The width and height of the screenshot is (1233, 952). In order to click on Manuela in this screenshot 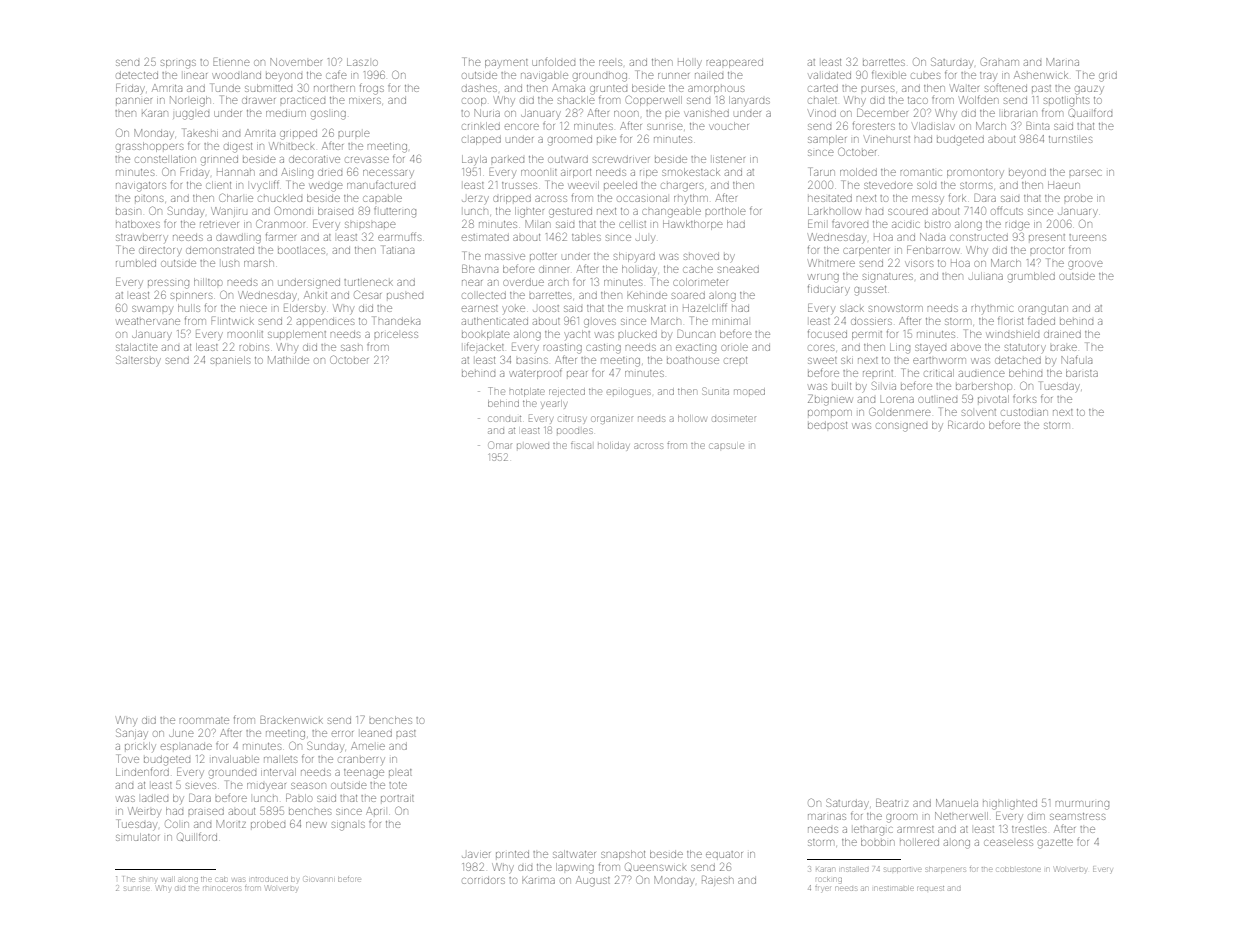, I will do `click(957, 803)`.
